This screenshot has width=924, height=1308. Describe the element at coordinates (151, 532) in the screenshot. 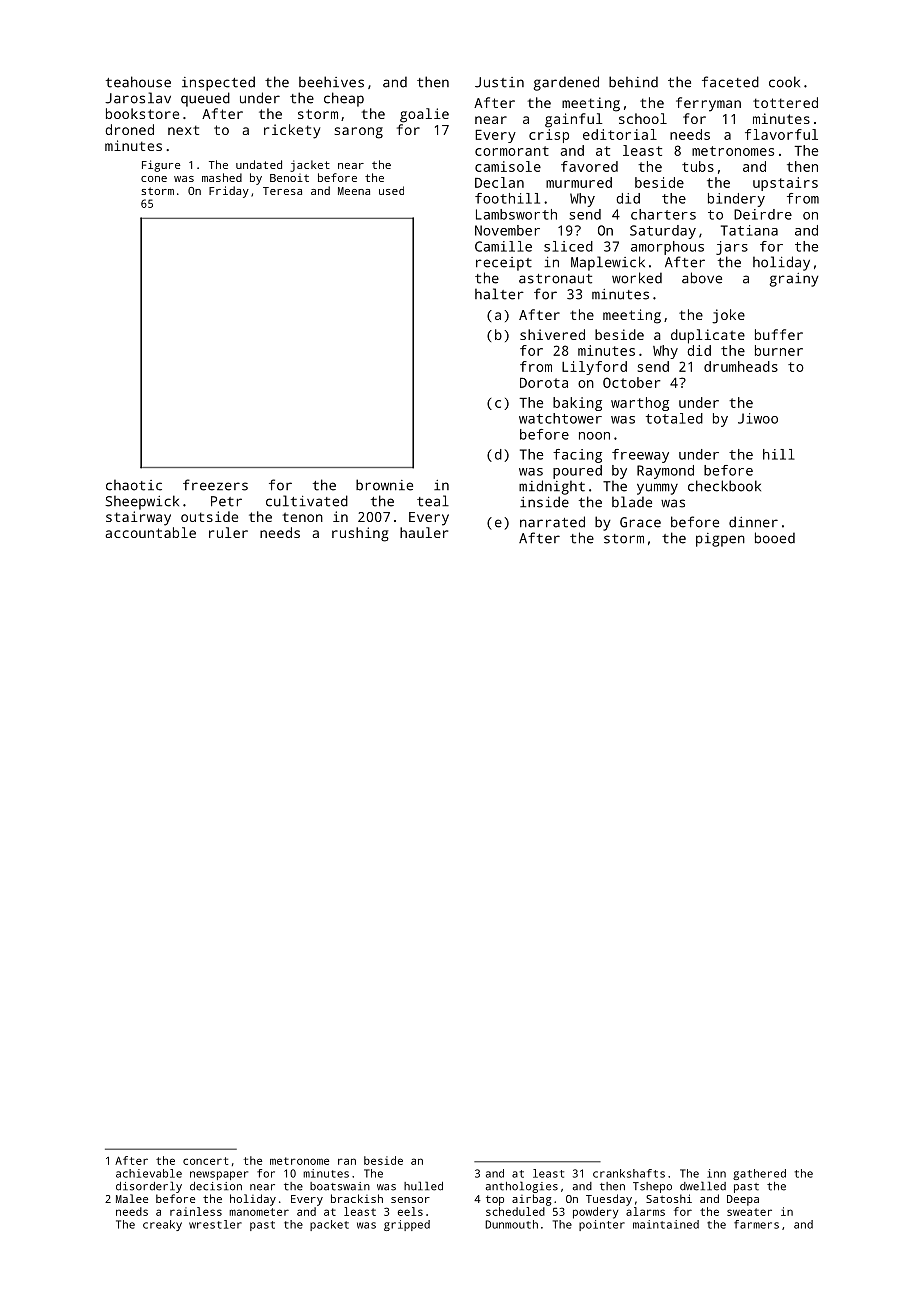

I see `accountable` at that location.
